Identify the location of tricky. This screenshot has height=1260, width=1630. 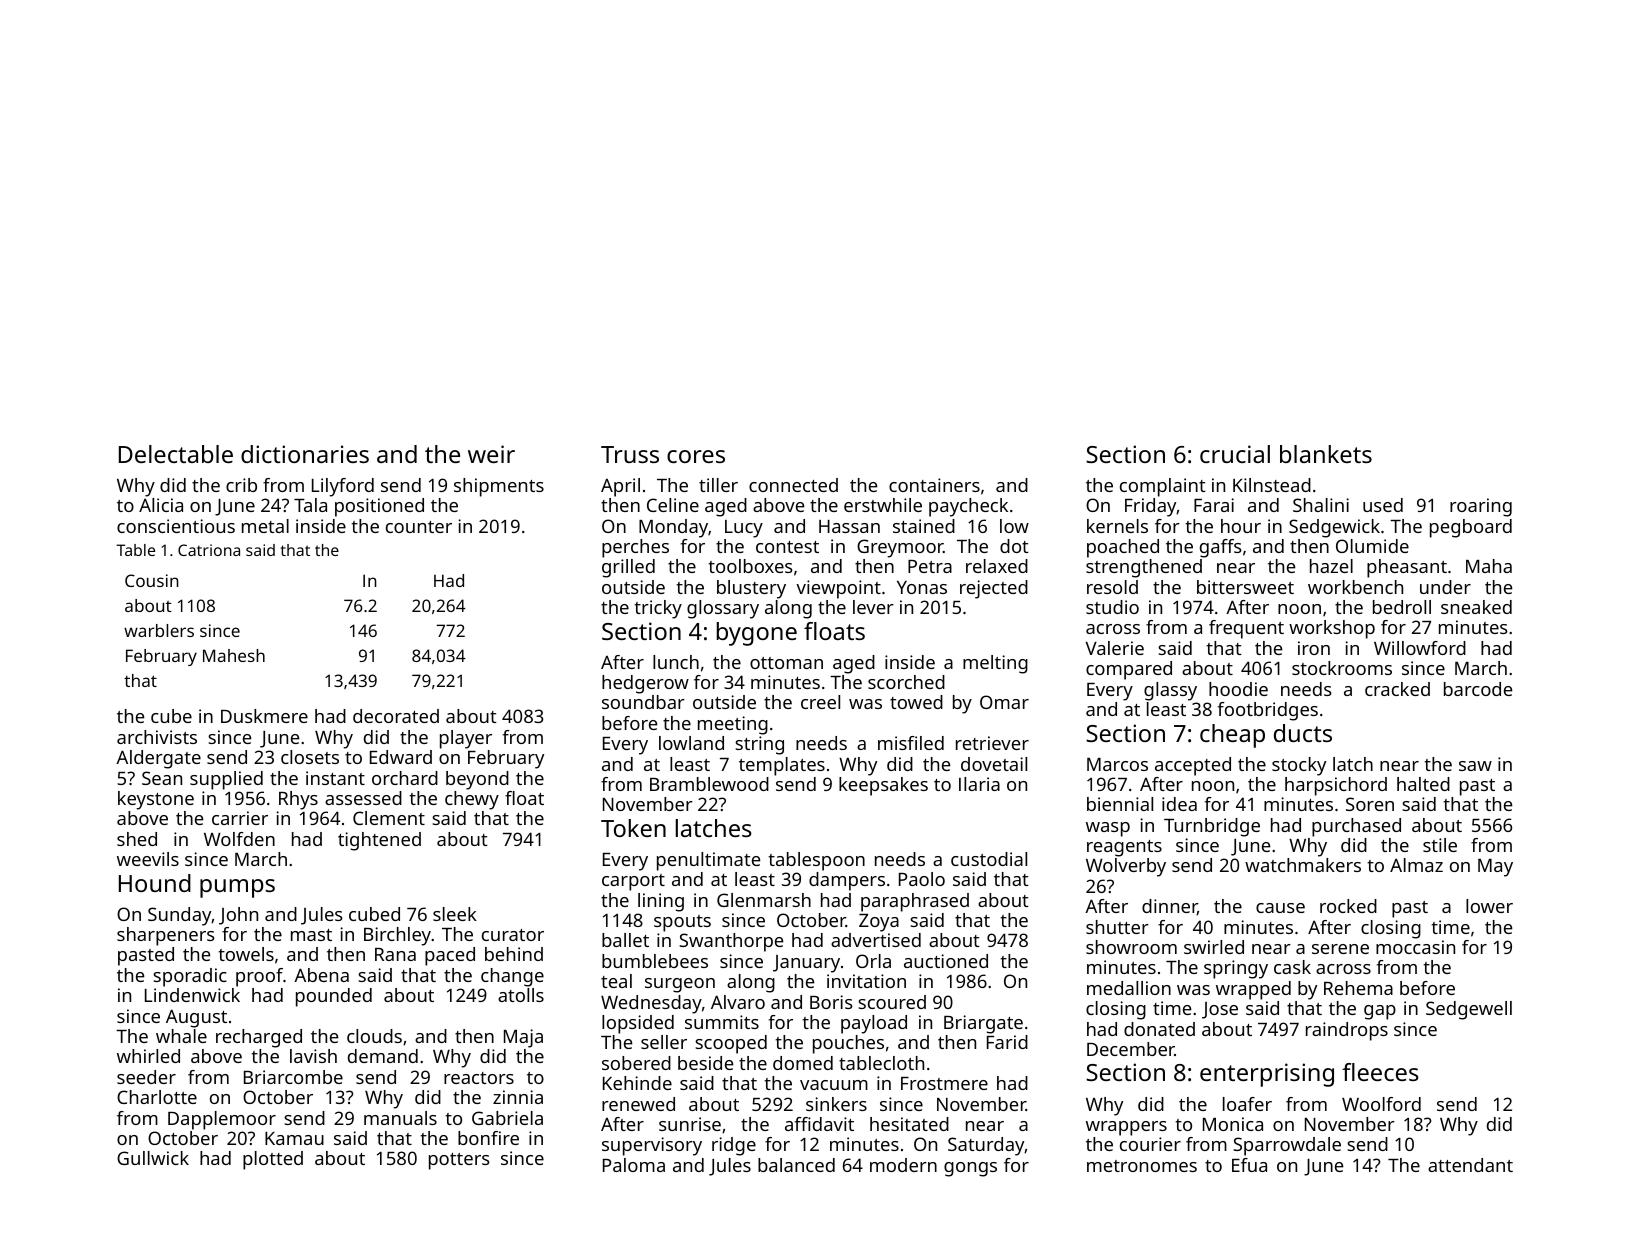
(658, 609).
